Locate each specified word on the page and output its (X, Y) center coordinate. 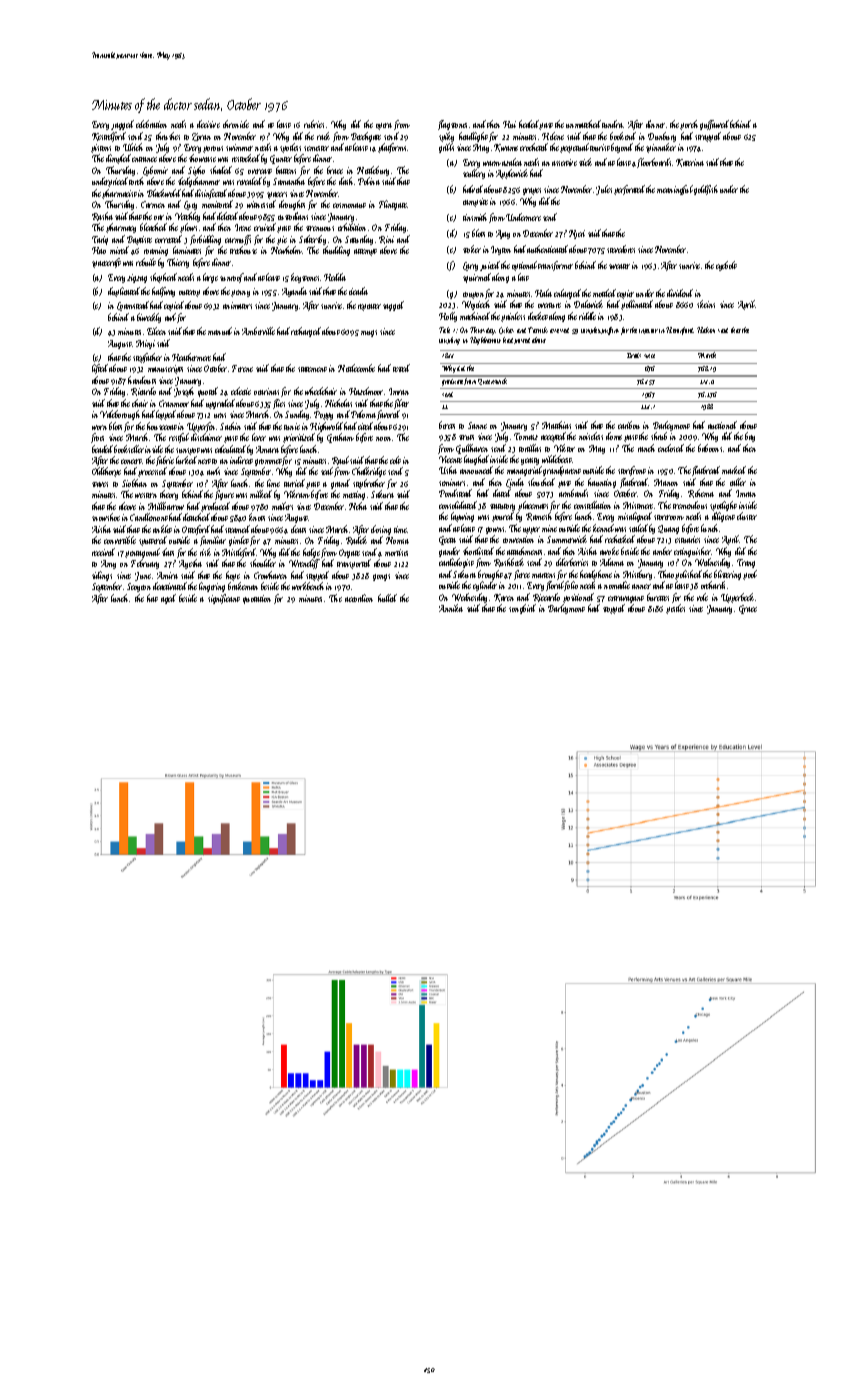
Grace (748, 609)
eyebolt (726, 266)
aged (168, 599)
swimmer (239, 147)
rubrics (314, 124)
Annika (451, 608)
